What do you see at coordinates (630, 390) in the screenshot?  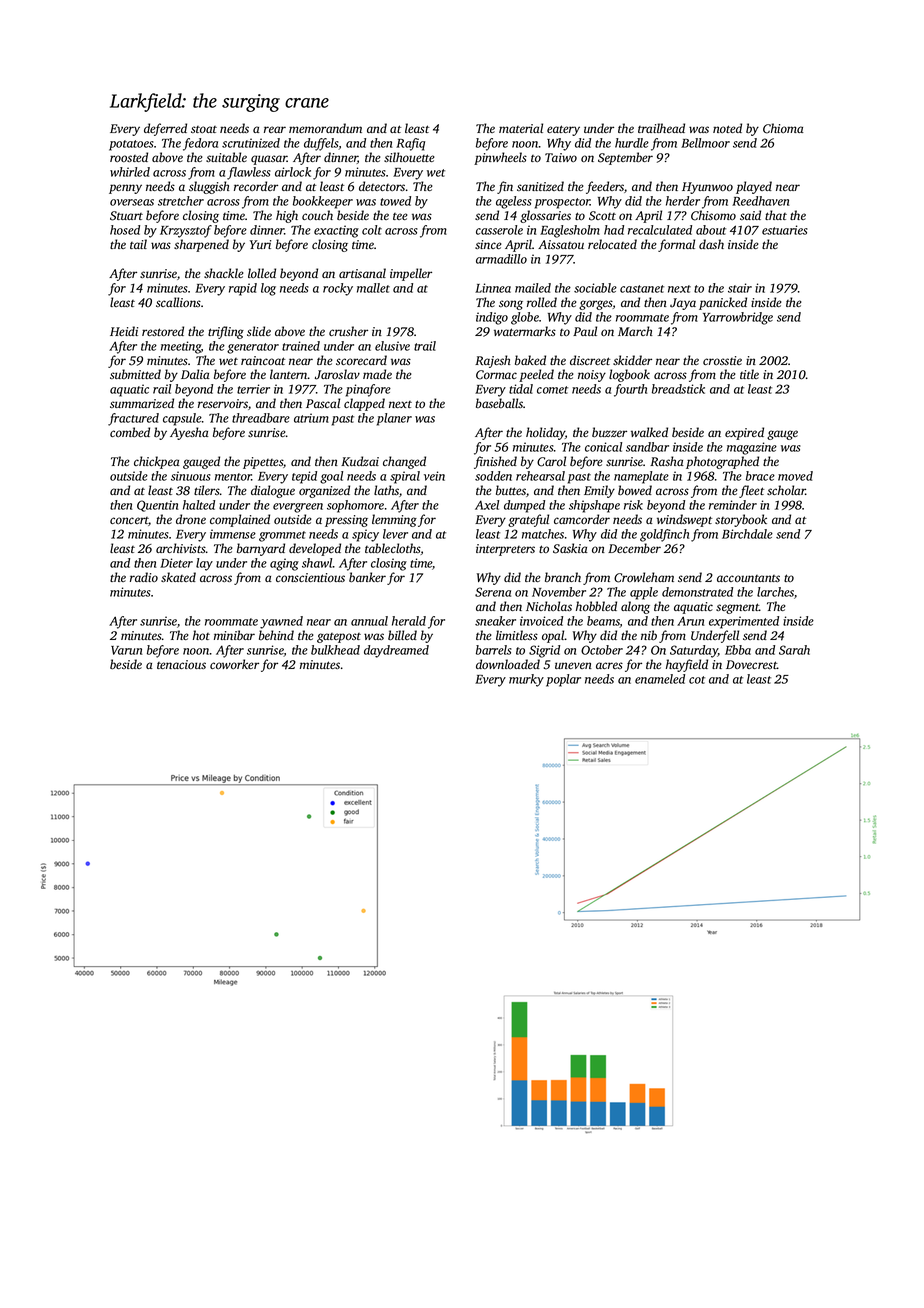 I see `fourth` at bounding box center [630, 390].
